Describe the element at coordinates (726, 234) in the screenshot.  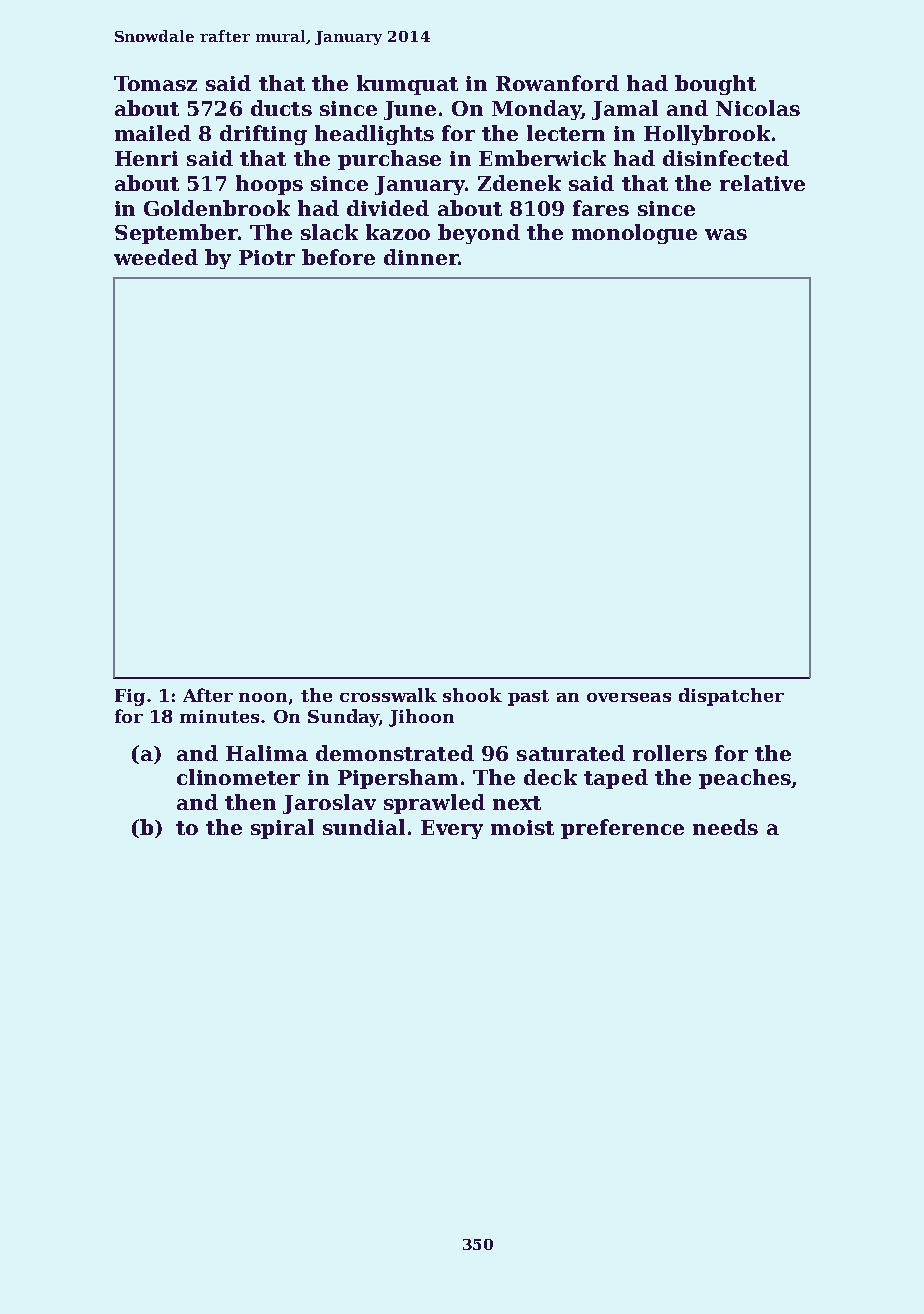
I see `was` at that location.
